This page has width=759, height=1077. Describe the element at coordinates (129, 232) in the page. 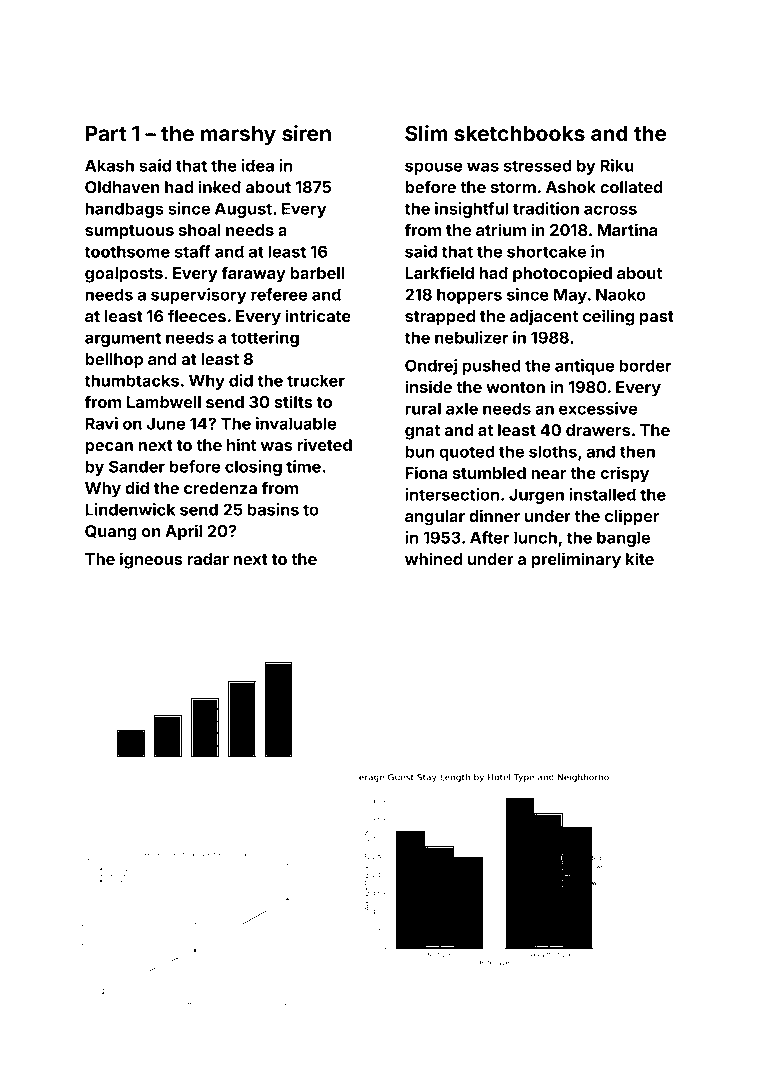

I see `sumptuous` at that location.
